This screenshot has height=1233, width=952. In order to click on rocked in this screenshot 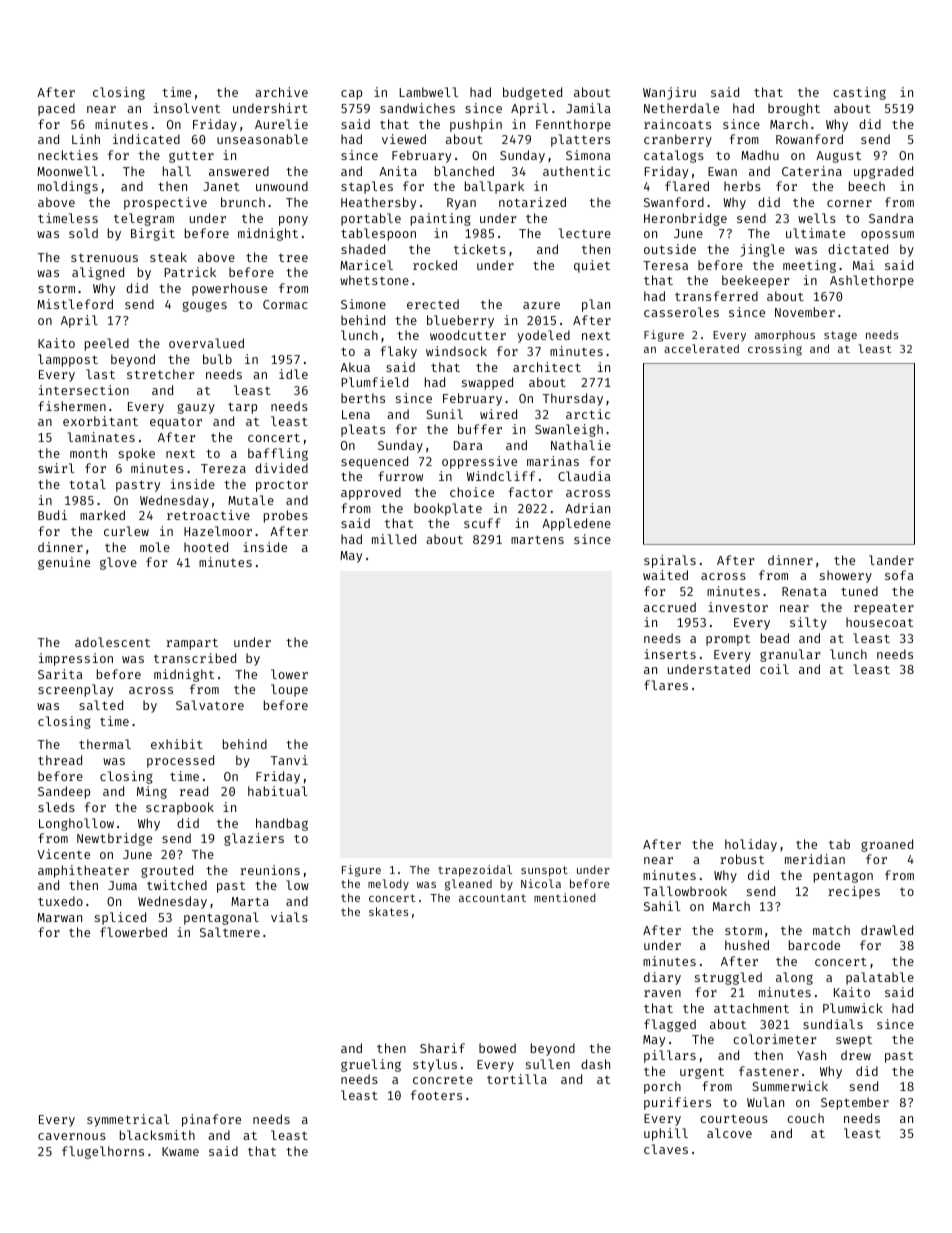, I will do `click(435, 265)`.
